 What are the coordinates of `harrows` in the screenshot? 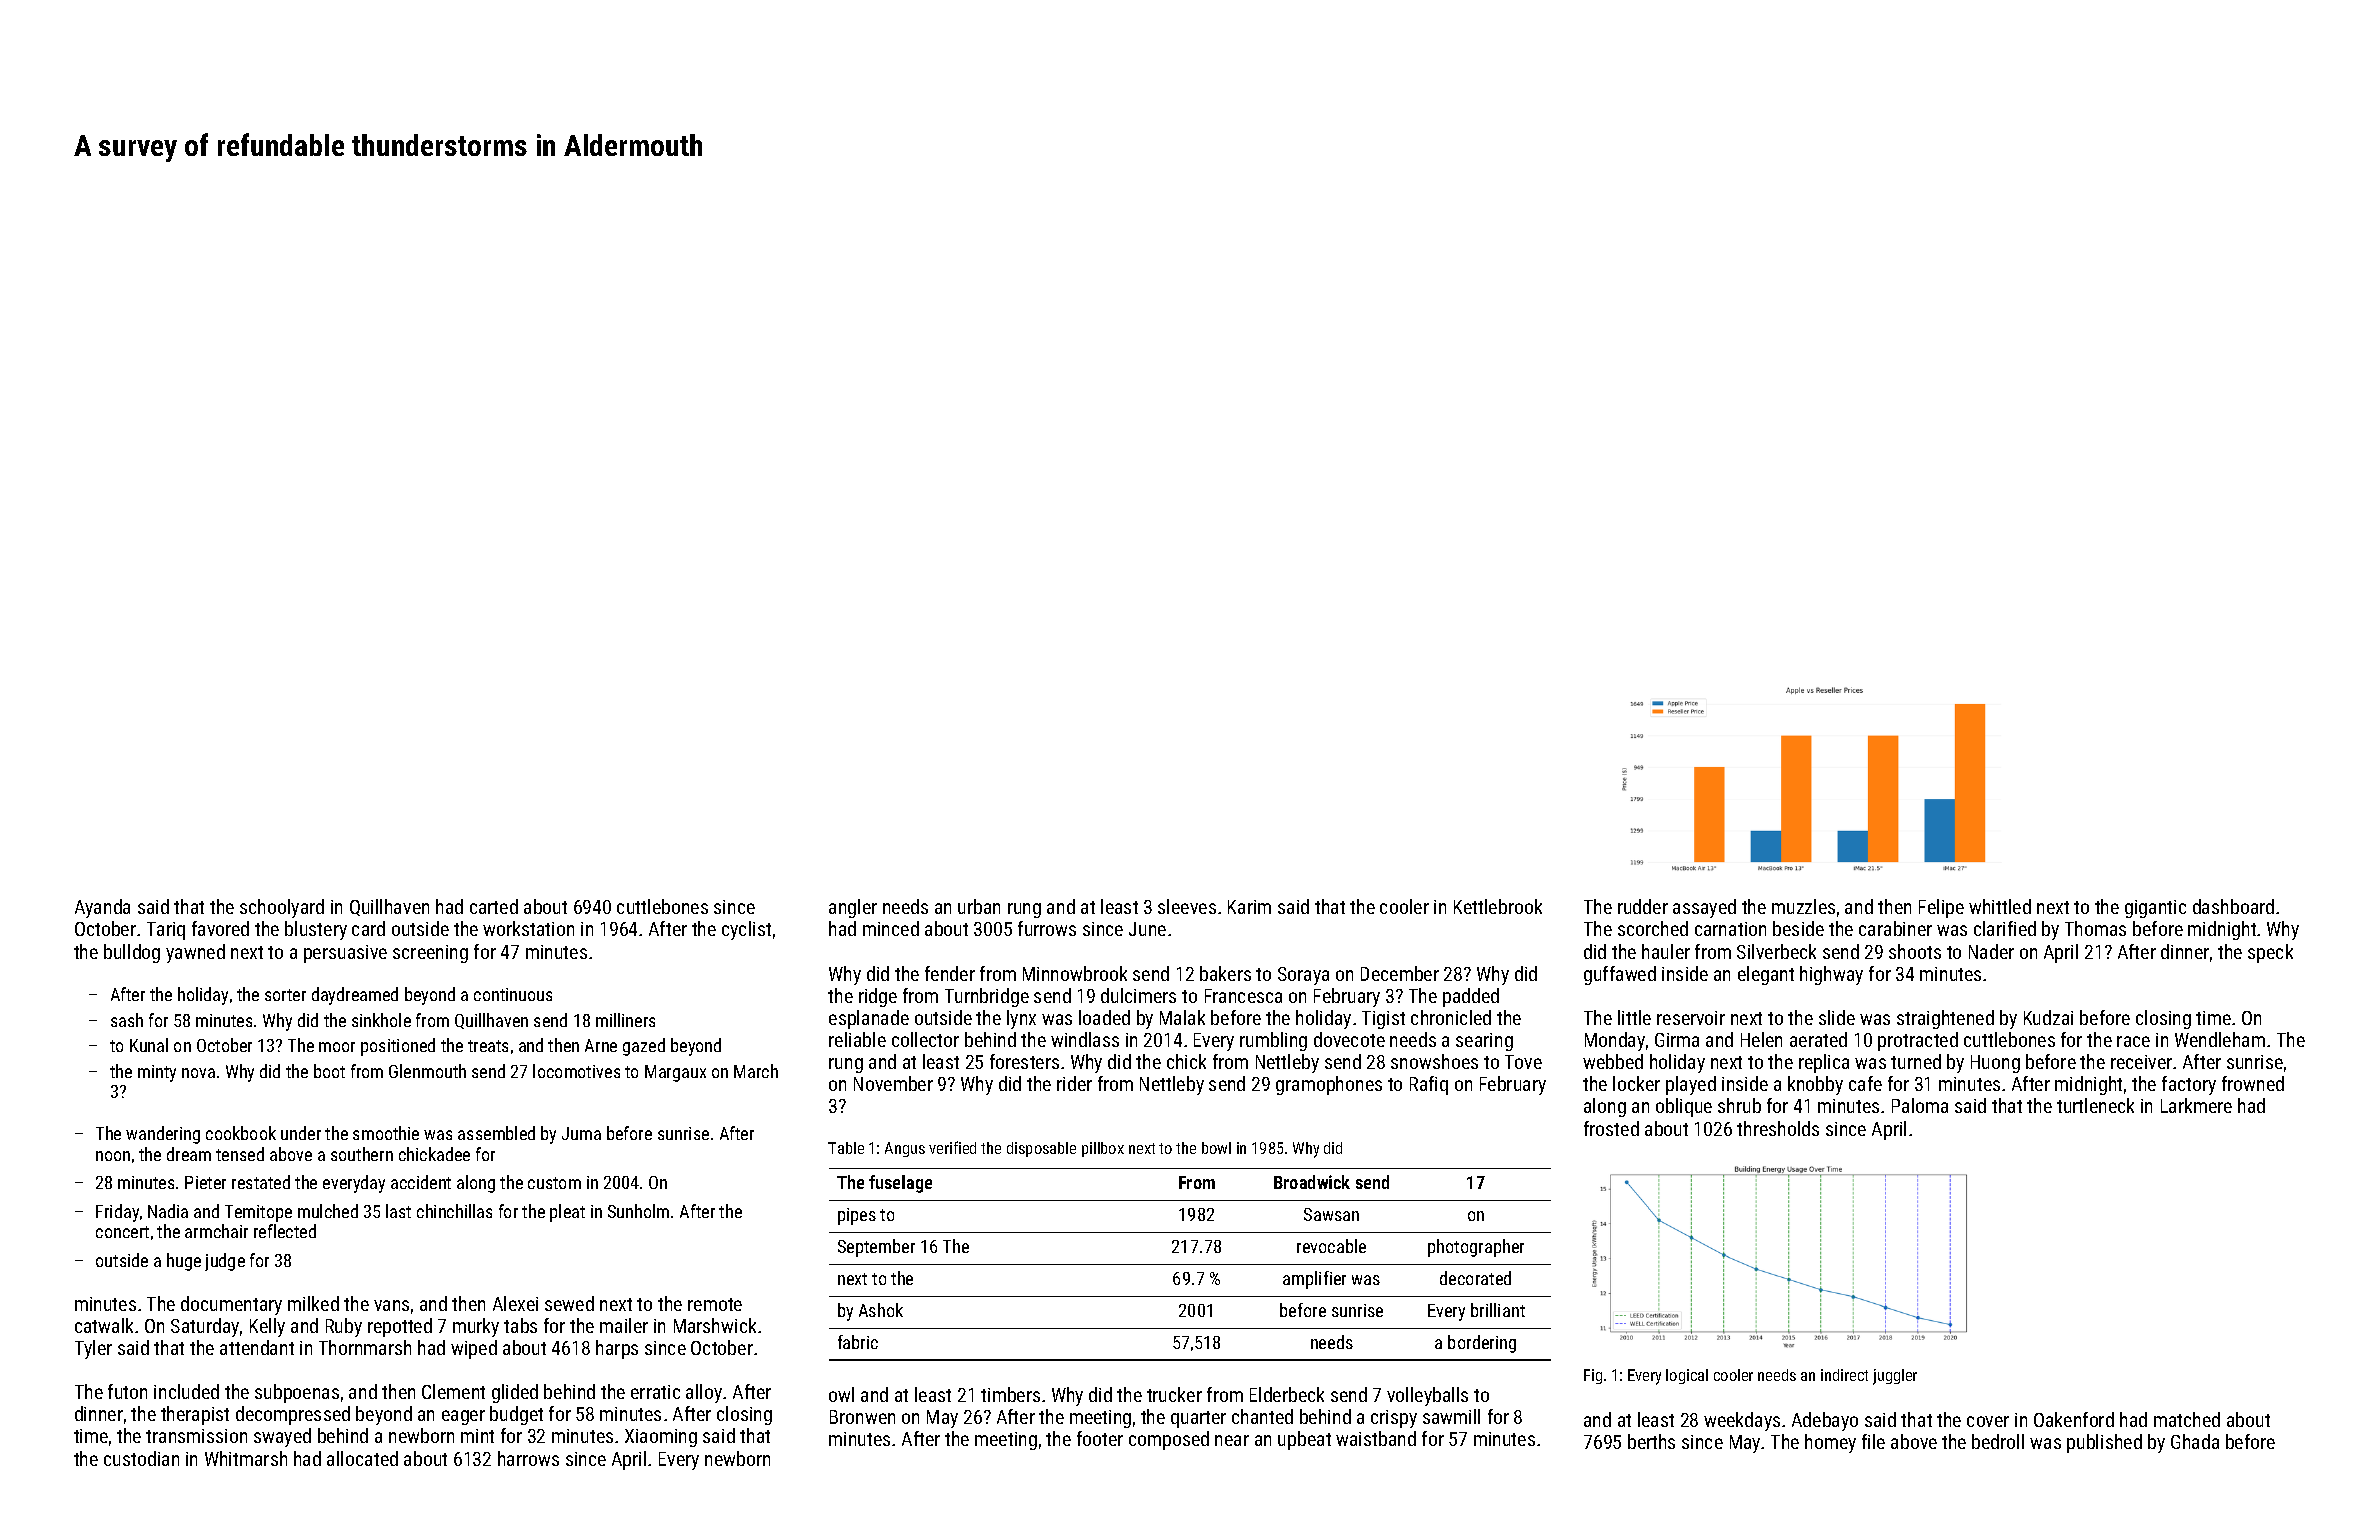 It's located at (528, 1458).
